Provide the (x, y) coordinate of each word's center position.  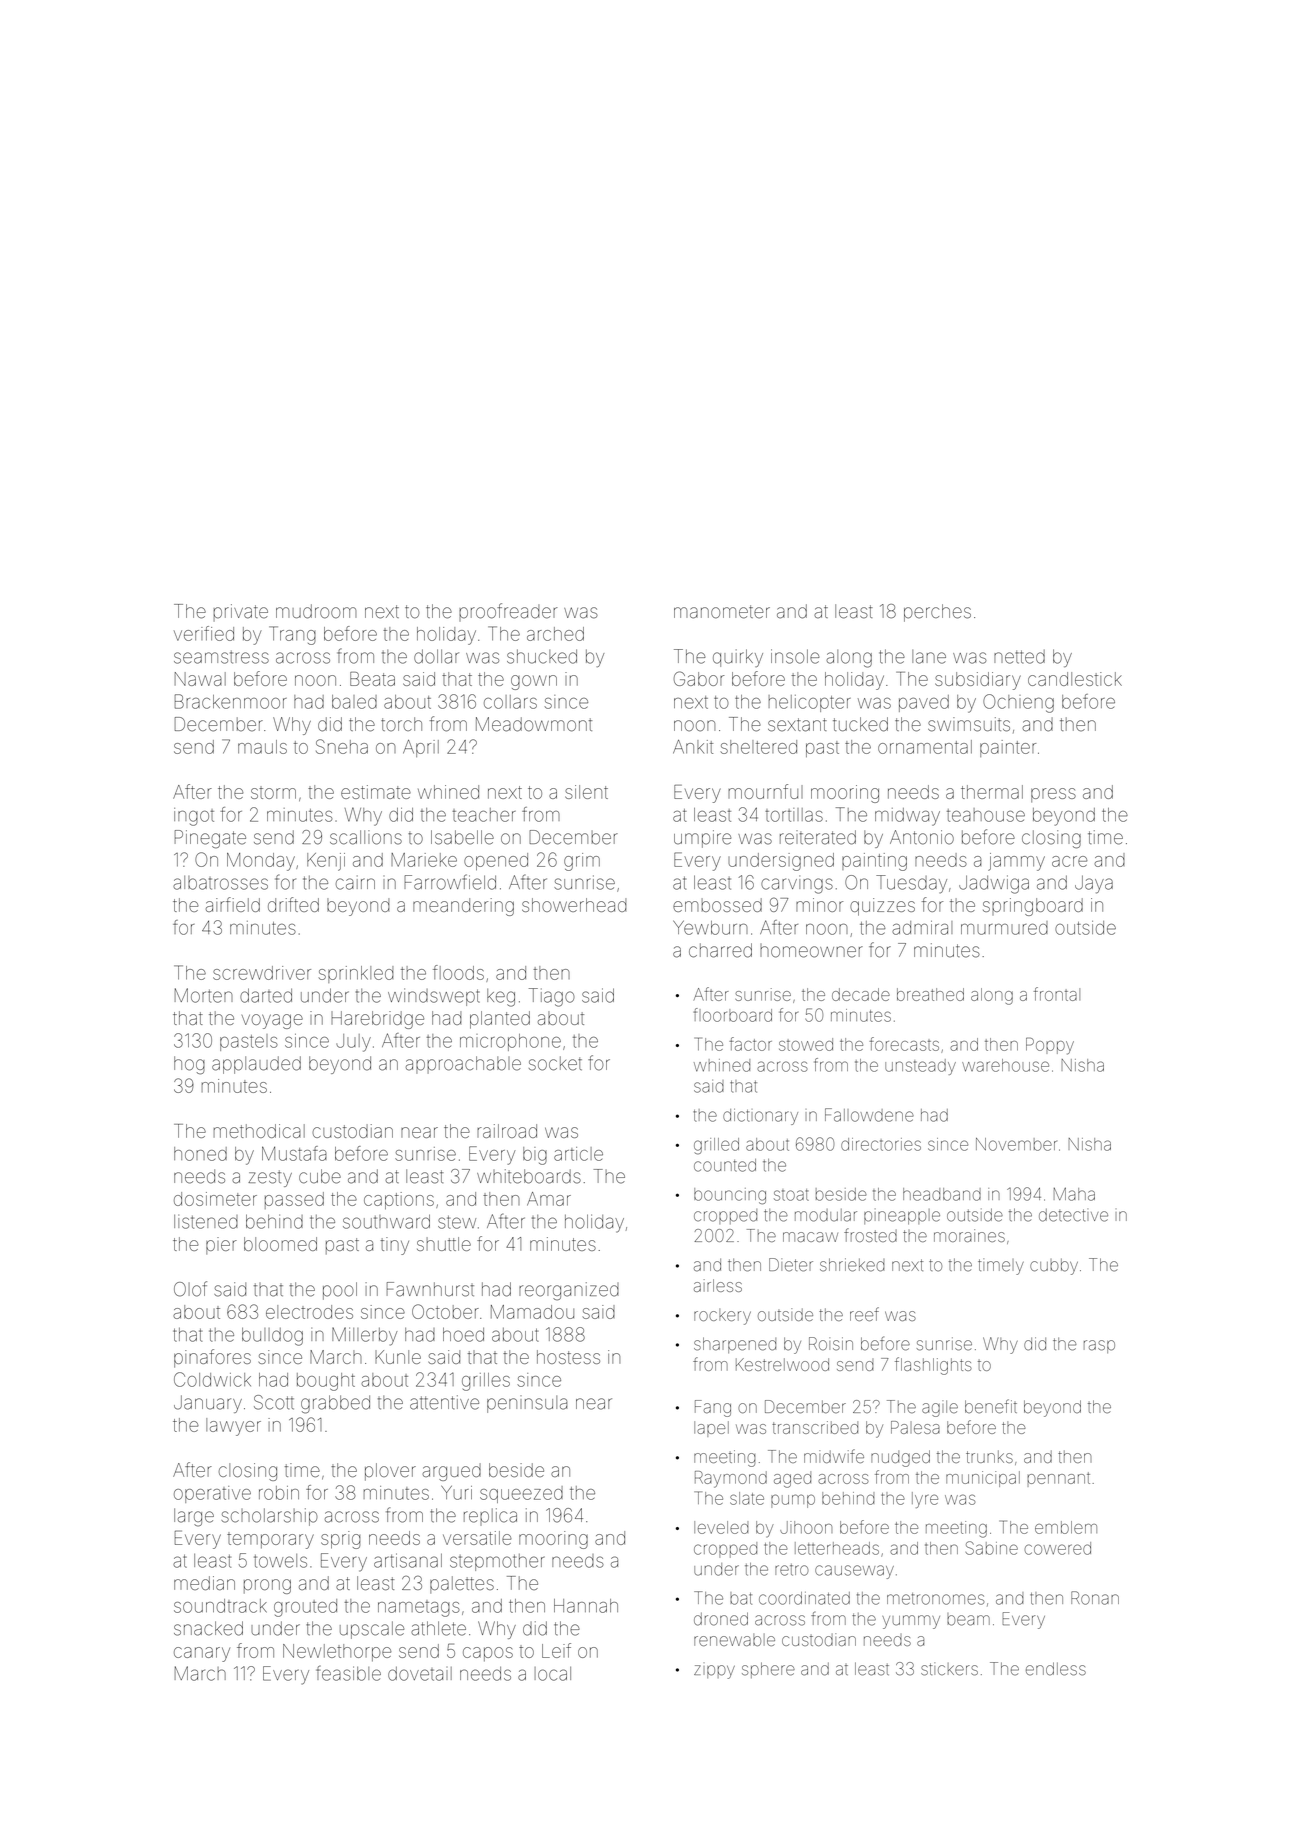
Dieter (791, 1265)
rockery (722, 1317)
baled (354, 702)
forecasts (904, 1044)
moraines (969, 1235)
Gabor (699, 678)
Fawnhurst (430, 1289)
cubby (1054, 1266)
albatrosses (220, 883)
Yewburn (710, 927)
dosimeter (215, 1199)
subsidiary (978, 681)
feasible (348, 1673)
